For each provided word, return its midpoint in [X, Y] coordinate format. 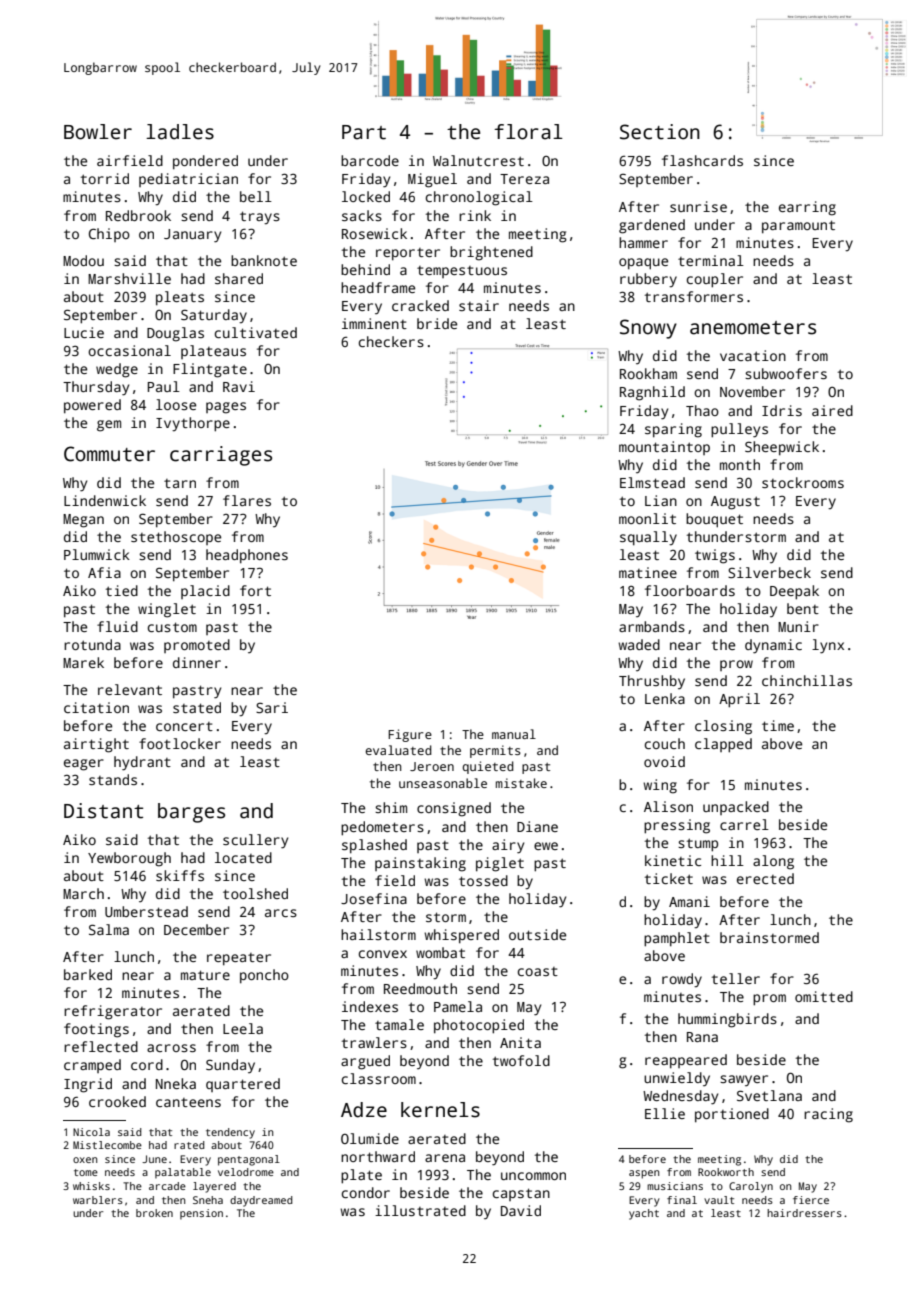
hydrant [142, 763]
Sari [272, 707]
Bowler [98, 132]
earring [807, 208]
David [521, 1210]
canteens [188, 1102]
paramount [798, 227]
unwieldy [677, 1079]
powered [92, 406]
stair [479, 305]
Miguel [432, 180]
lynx [828, 646]
